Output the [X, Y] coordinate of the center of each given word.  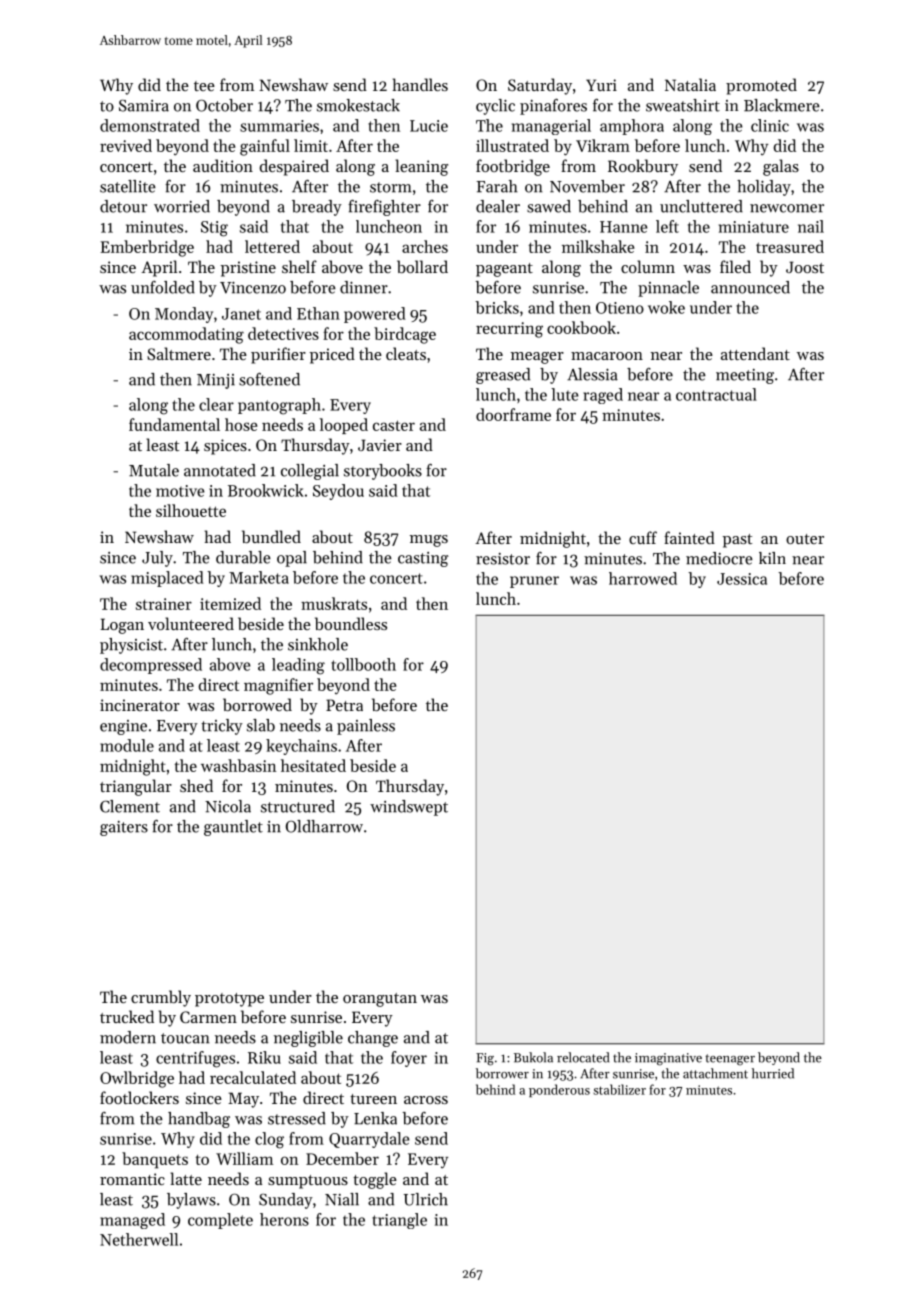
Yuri [601, 85]
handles [420, 84]
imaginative [668, 1059]
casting [423, 559]
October [224, 105]
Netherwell [139, 1239]
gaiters [124, 828]
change [373, 1039]
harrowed [643, 578]
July [157, 559]
